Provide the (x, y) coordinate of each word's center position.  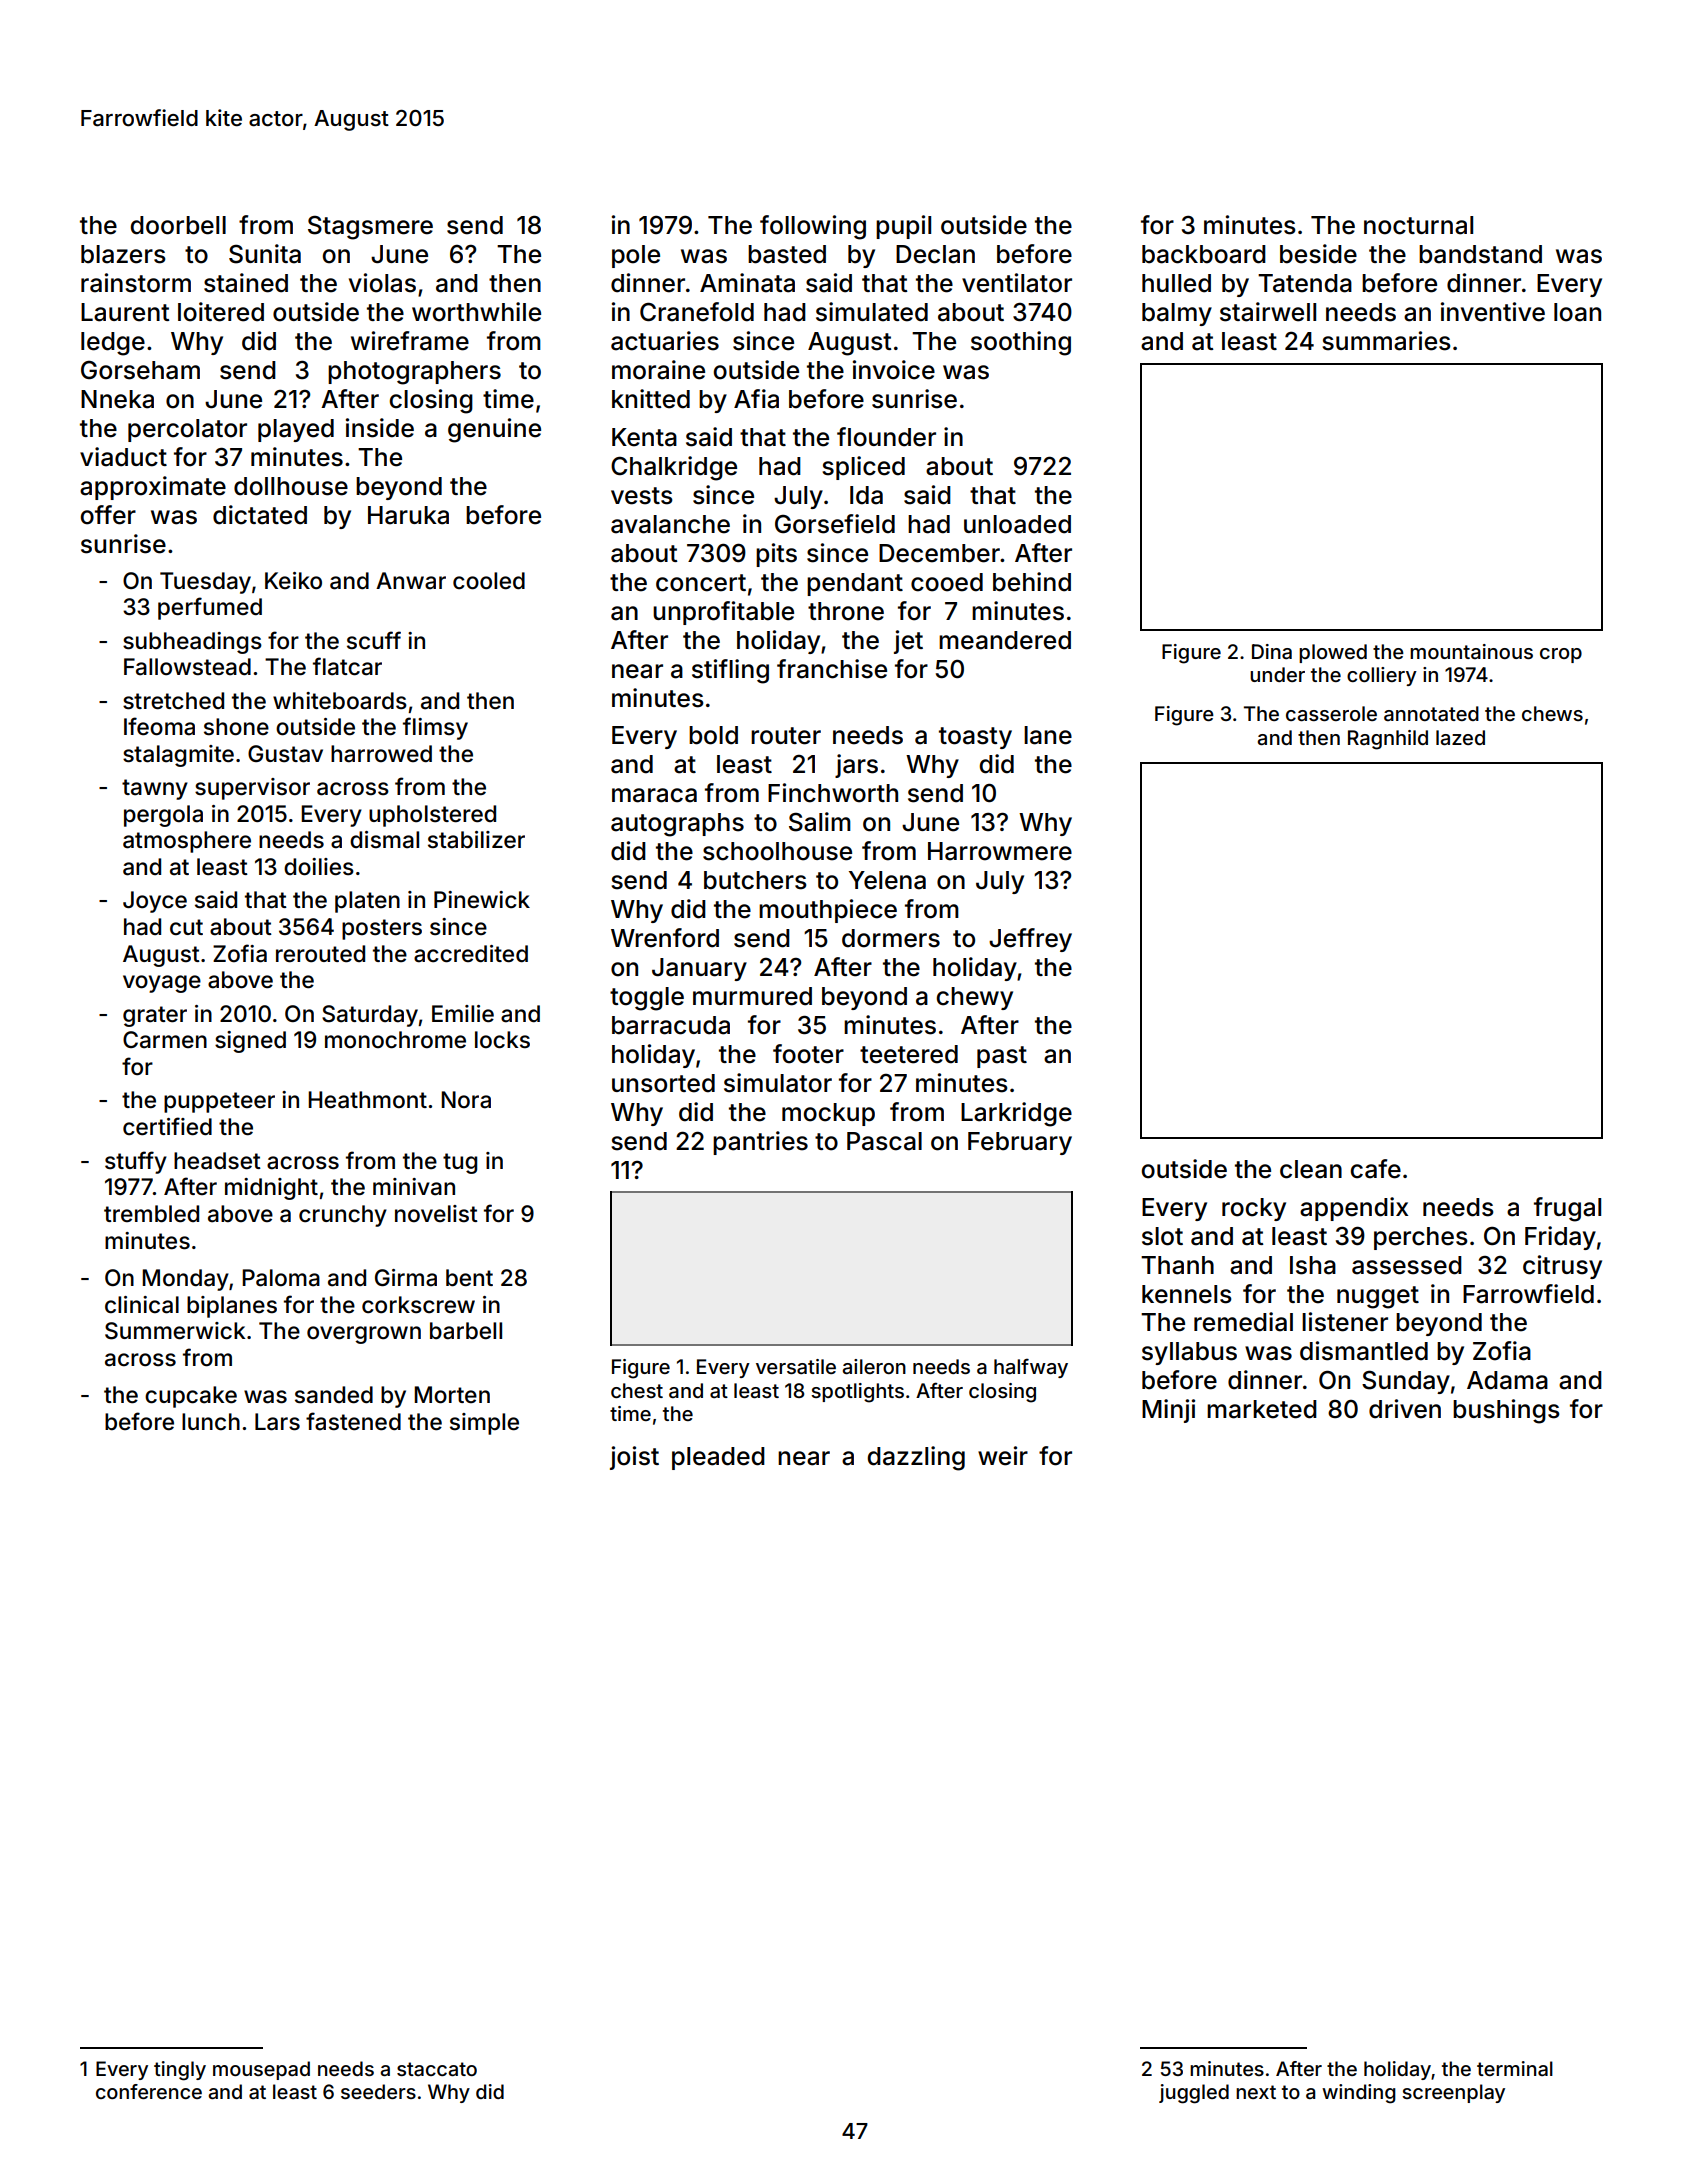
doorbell (178, 225)
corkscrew (418, 1305)
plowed (1333, 653)
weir (1003, 1456)
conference (149, 2091)
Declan (935, 254)
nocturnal (1418, 225)
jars (856, 766)
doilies (319, 867)
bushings (1506, 1411)
